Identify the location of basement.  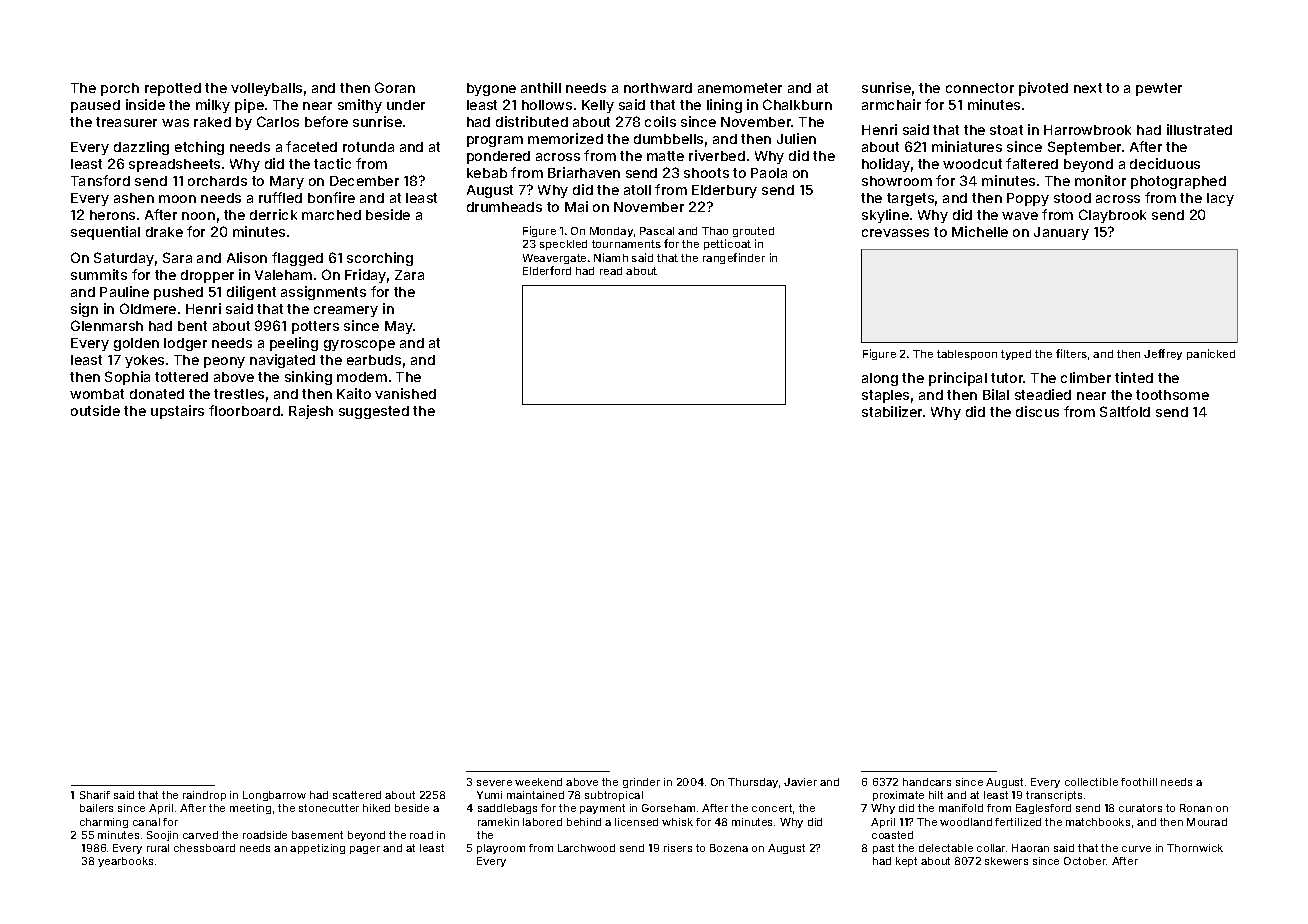
(317, 835).
